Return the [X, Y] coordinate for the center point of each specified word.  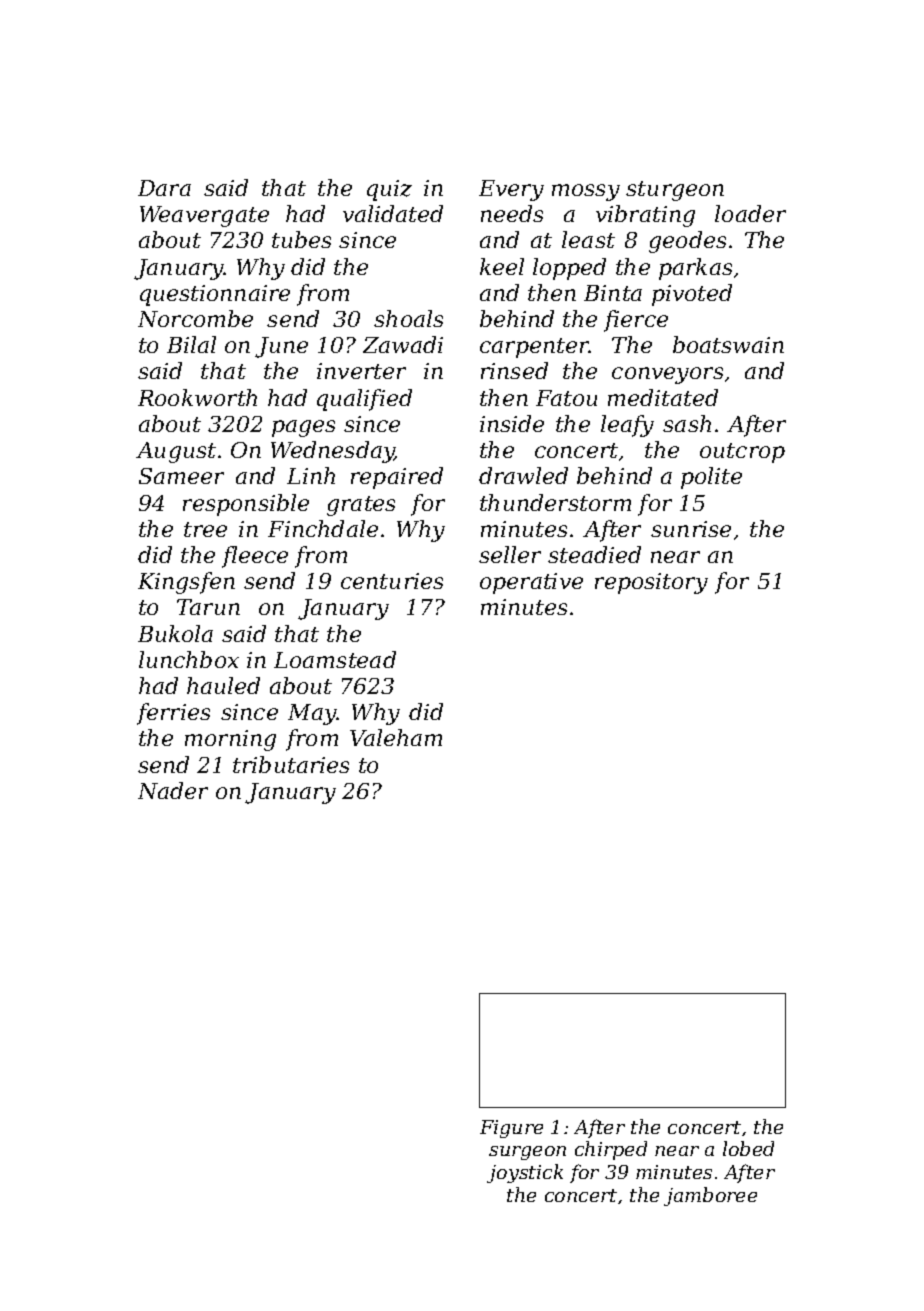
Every [511, 190]
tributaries [291, 764]
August [176, 452]
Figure [511, 1129]
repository [651, 583]
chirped [611, 1150]
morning [230, 740]
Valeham [396, 737]
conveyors [667, 375]
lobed [748, 1148]
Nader [173, 790]
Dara [164, 188]
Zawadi [403, 344]
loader [750, 213]
